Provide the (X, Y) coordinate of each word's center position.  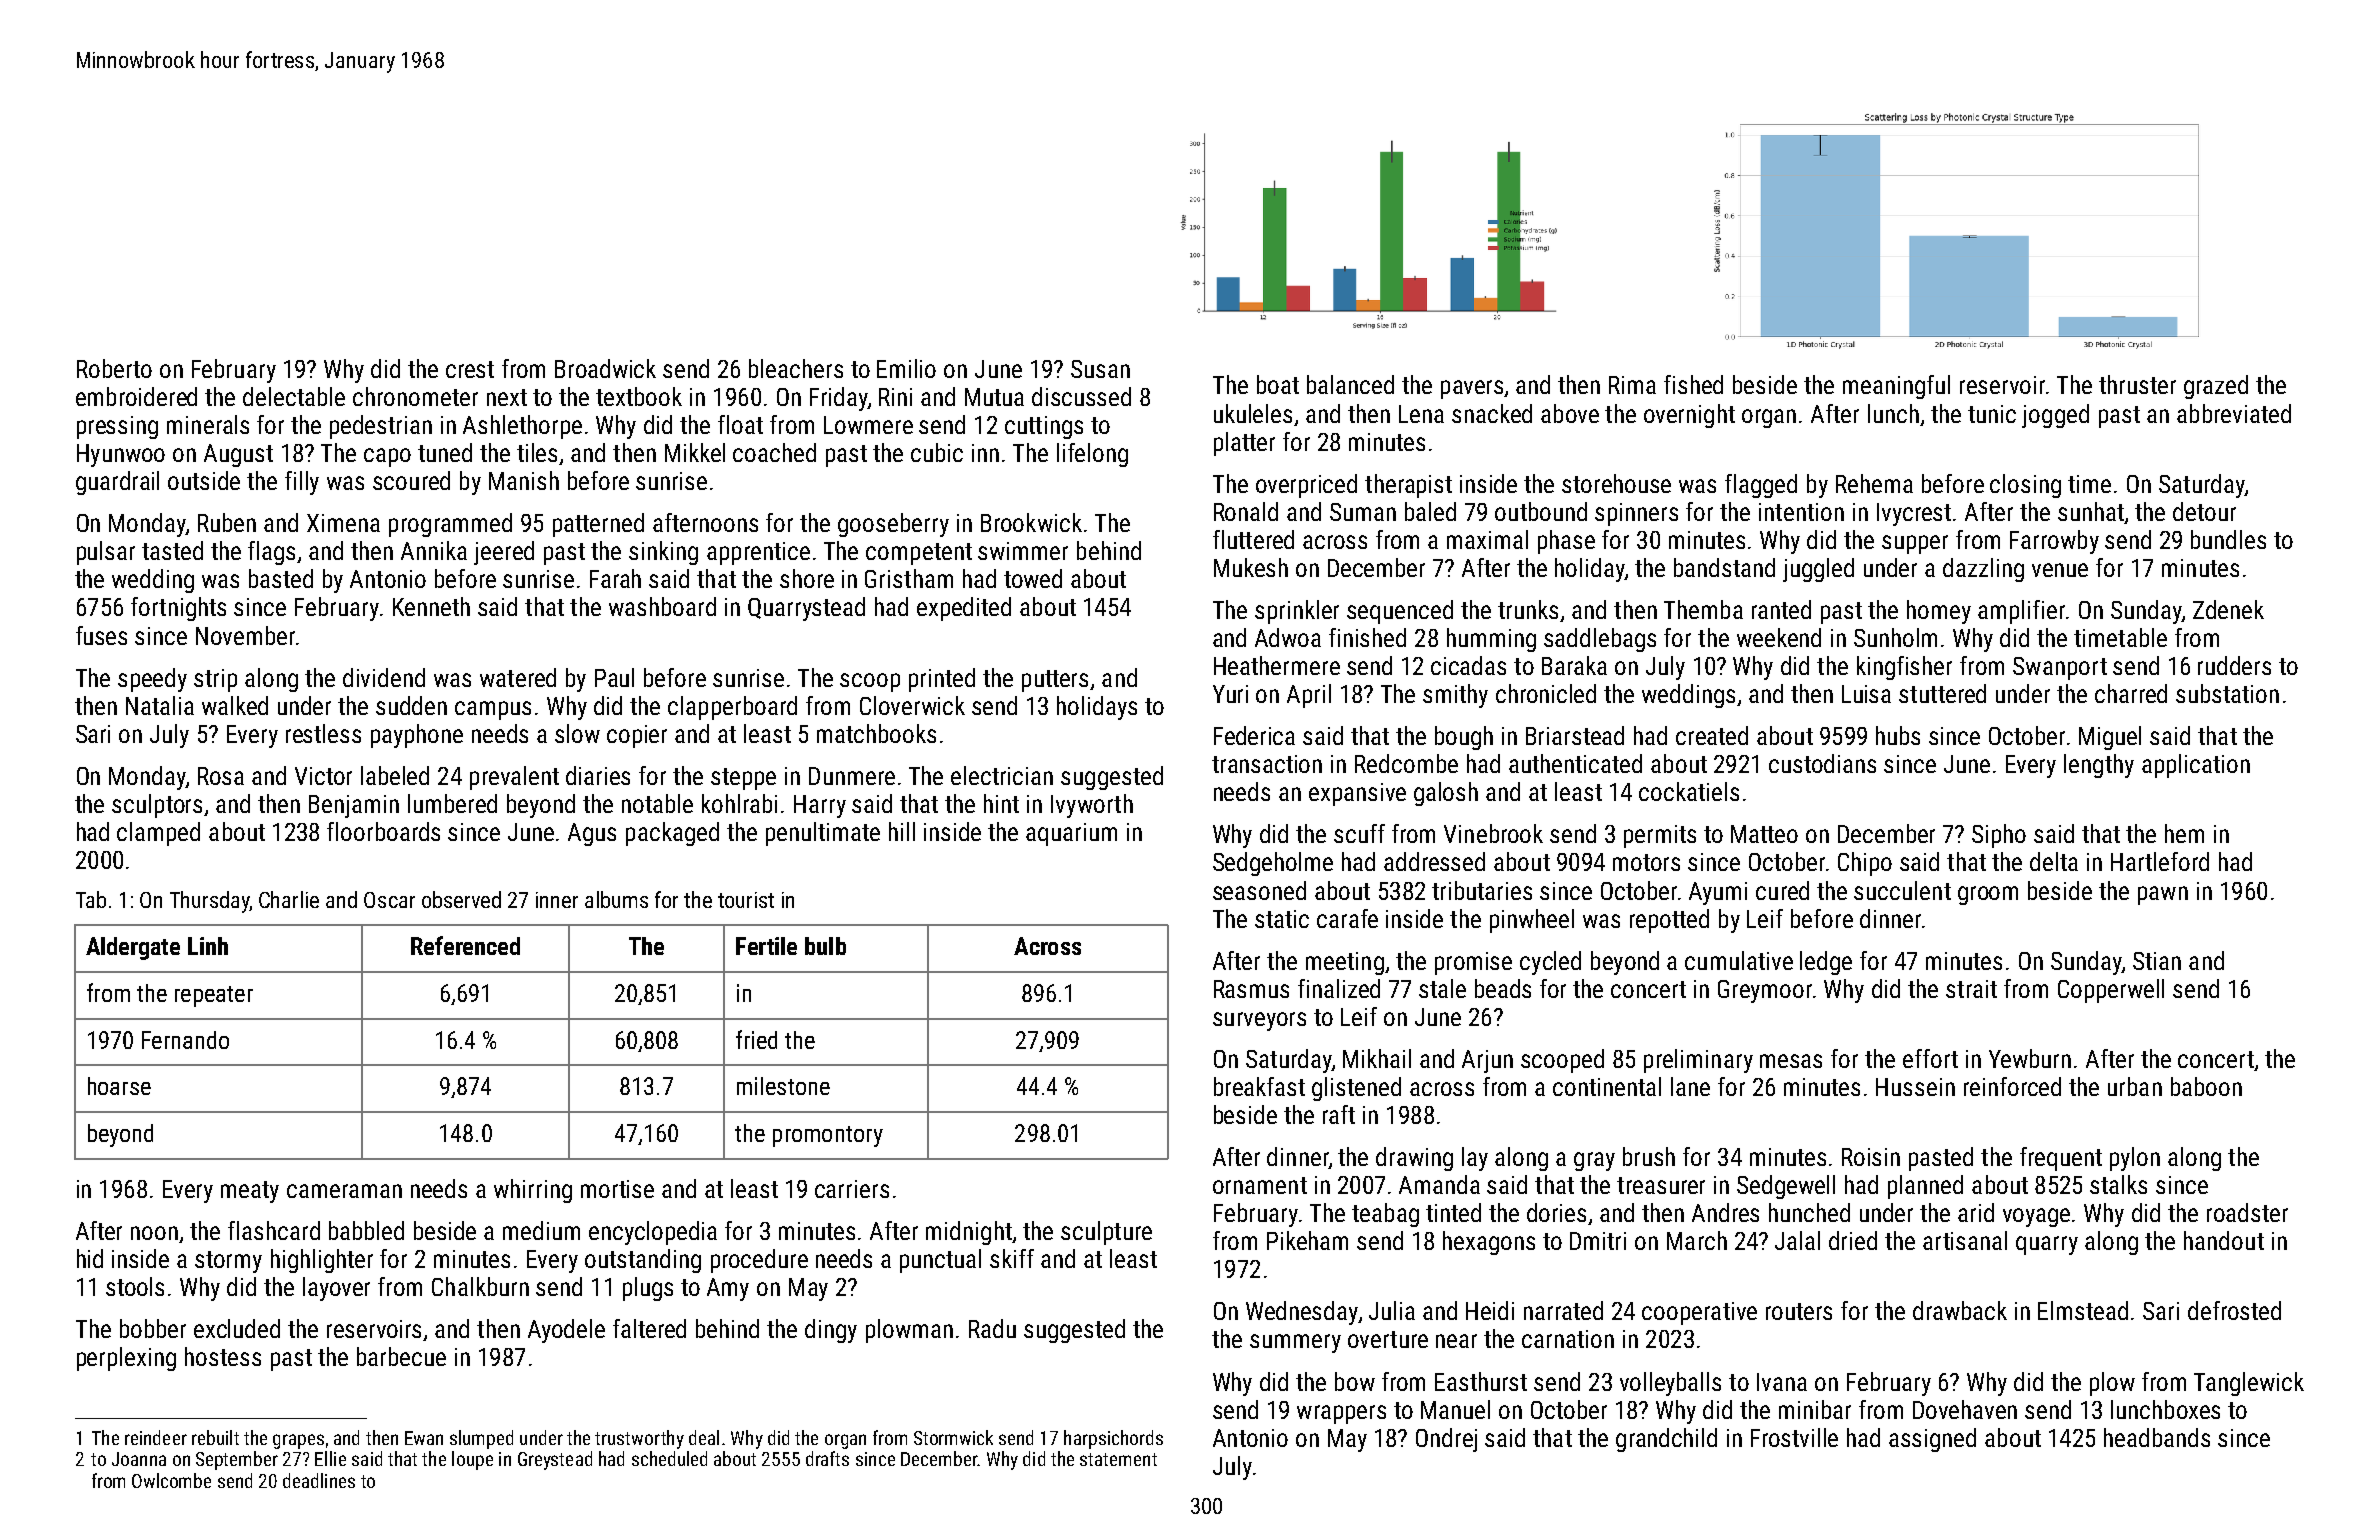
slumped (481, 1439)
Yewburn (2030, 1058)
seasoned (1259, 890)
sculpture (1106, 1233)
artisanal (1965, 1240)
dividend (384, 677)
